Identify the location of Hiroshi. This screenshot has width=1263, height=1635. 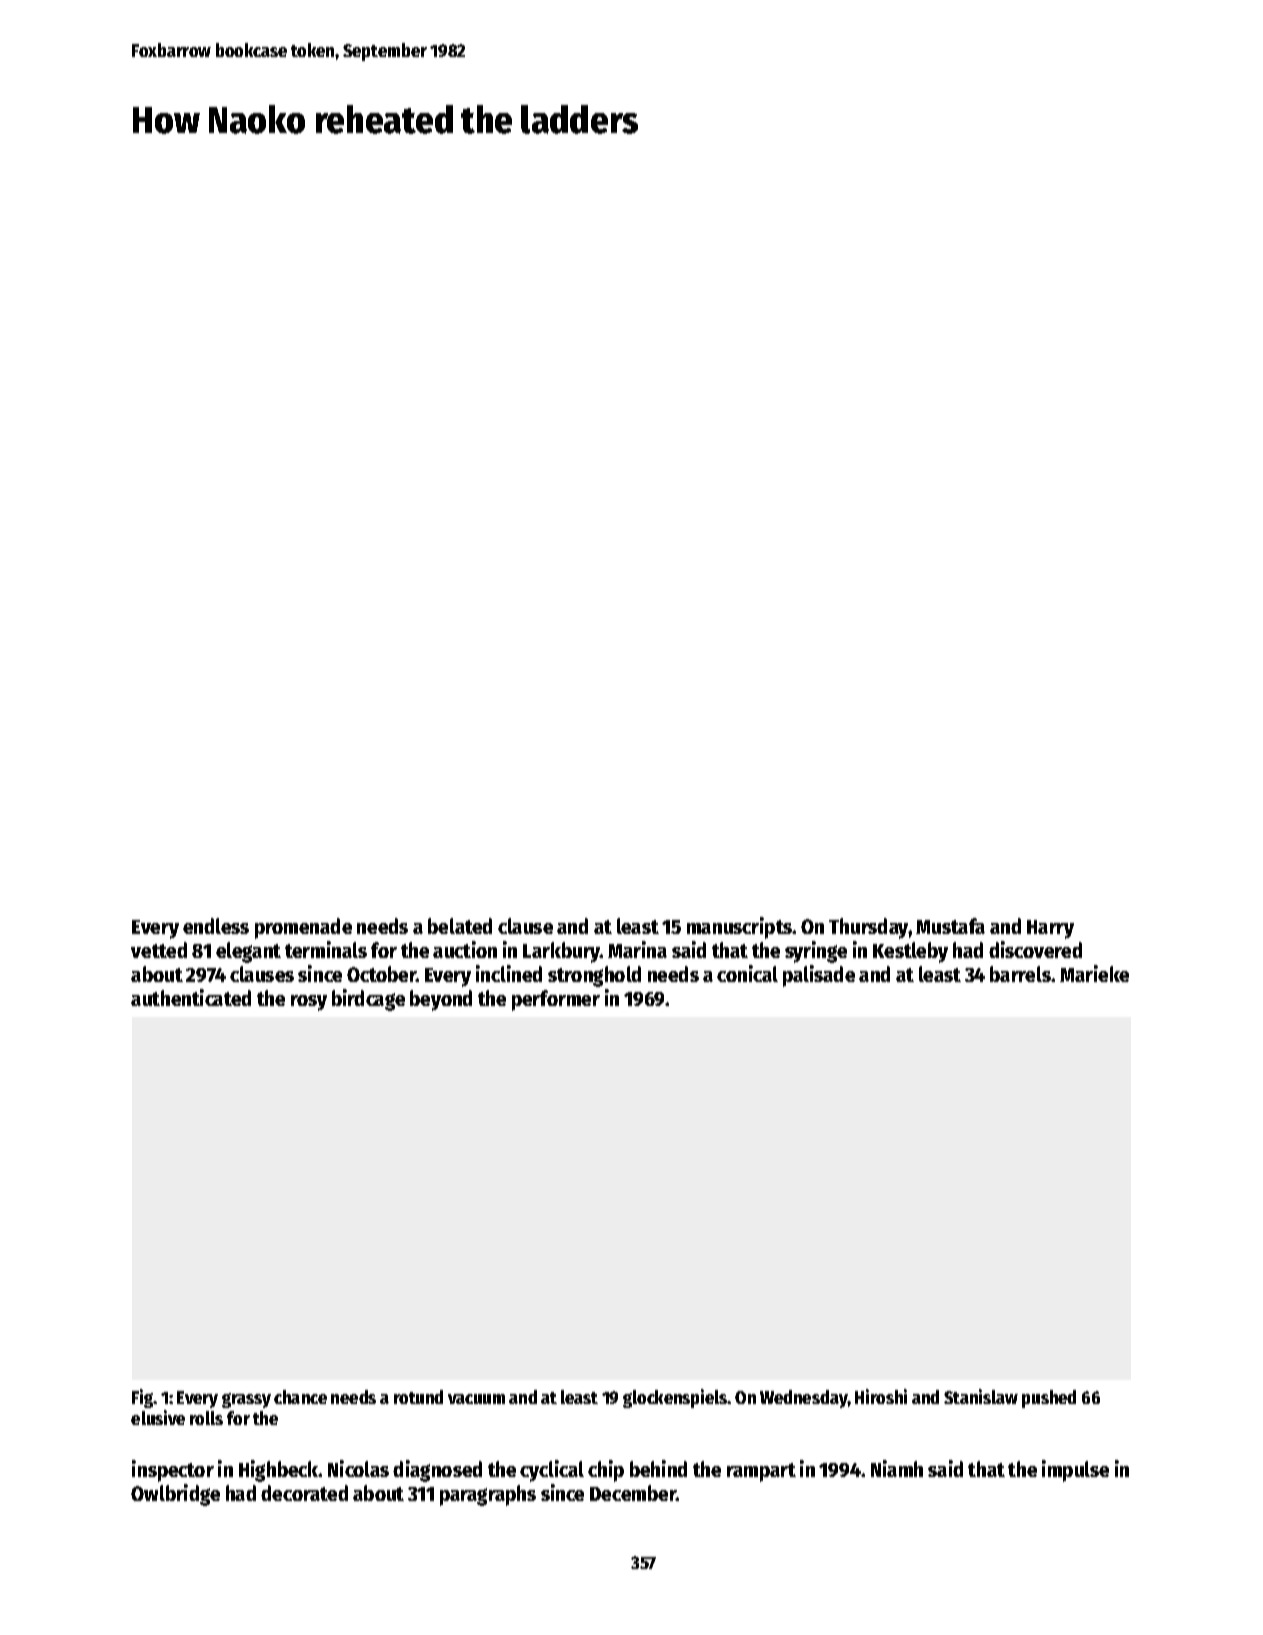
(881, 1396).
